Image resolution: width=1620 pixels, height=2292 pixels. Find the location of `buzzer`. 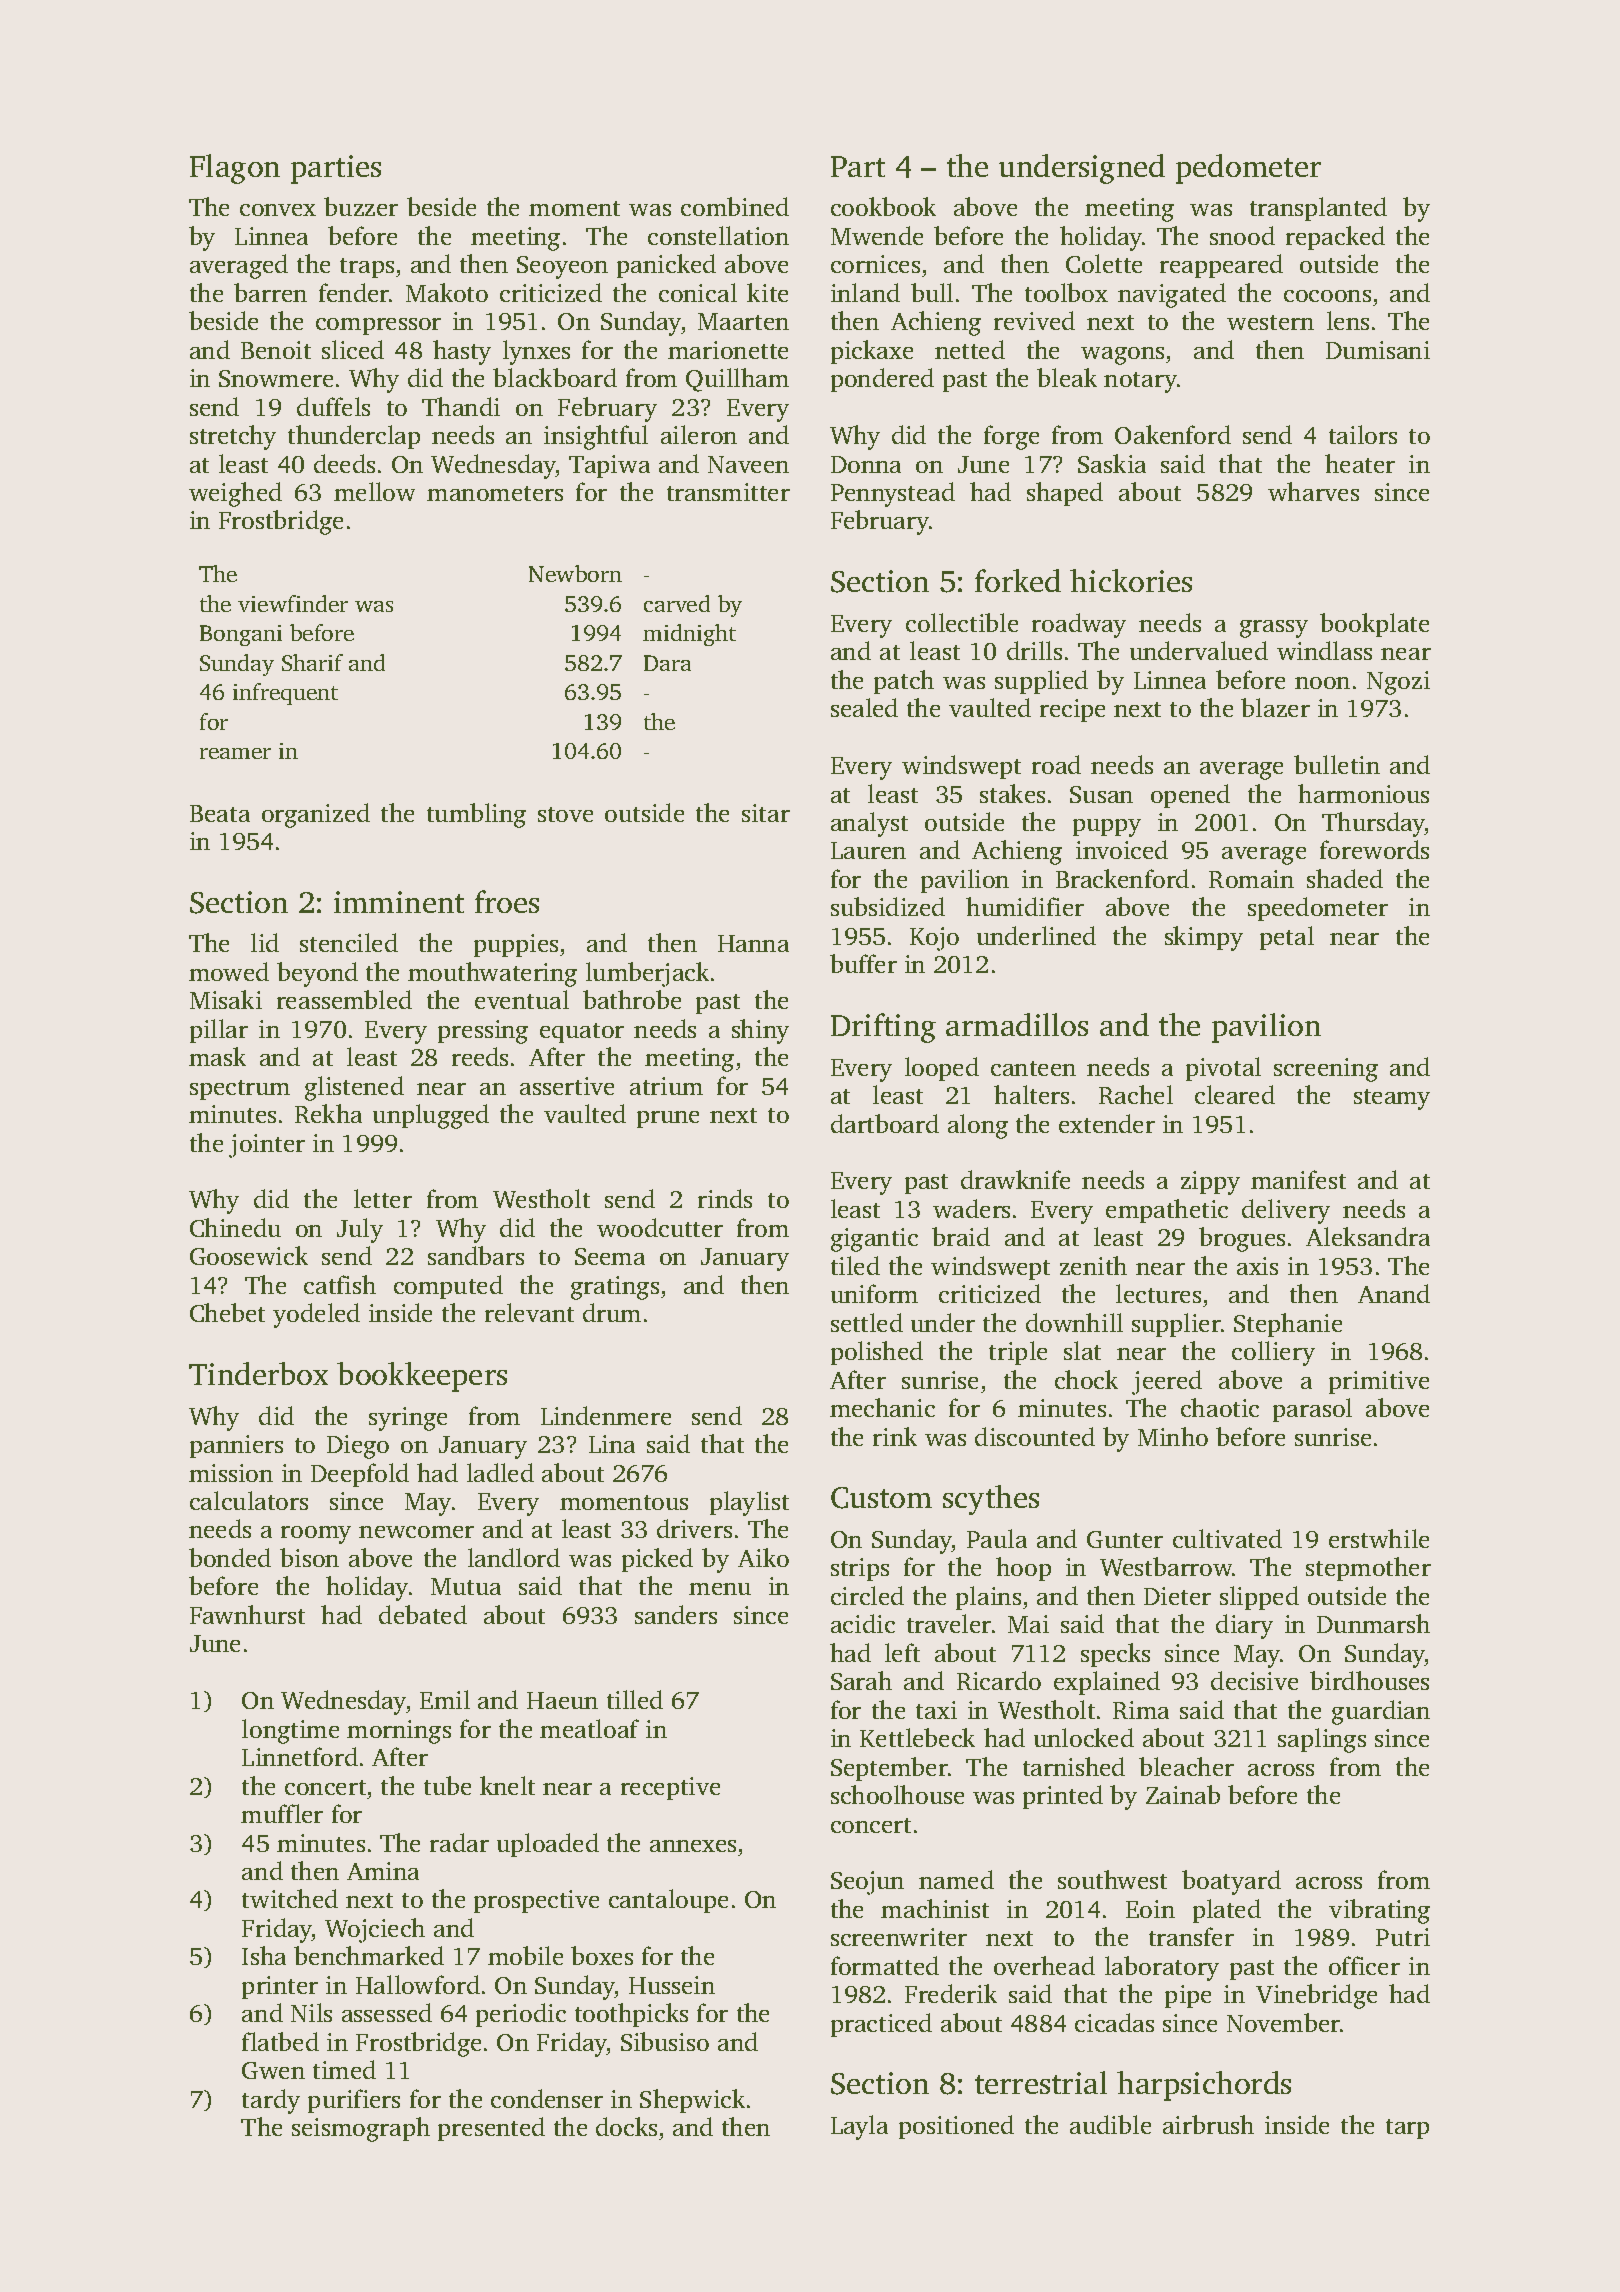

buzzer is located at coordinates (361, 206).
